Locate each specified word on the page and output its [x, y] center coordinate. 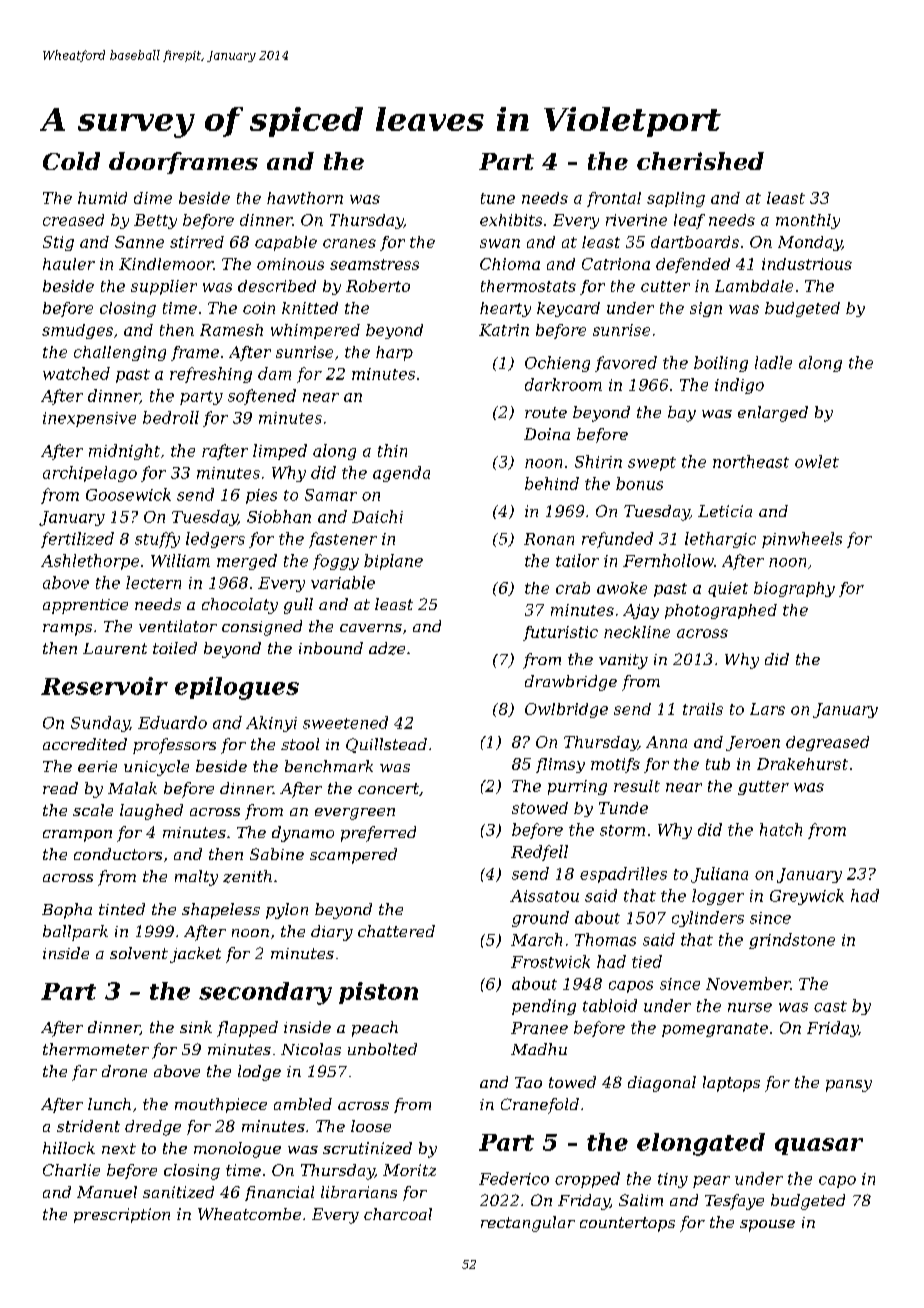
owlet [817, 461]
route [546, 412]
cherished [700, 161]
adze [387, 648]
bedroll [171, 417]
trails [703, 709]
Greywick [807, 897]
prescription [122, 1215]
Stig [58, 243]
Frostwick [550, 961]
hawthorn [305, 198]
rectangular [528, 1224]
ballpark [75, 933]
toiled [175, 648]
